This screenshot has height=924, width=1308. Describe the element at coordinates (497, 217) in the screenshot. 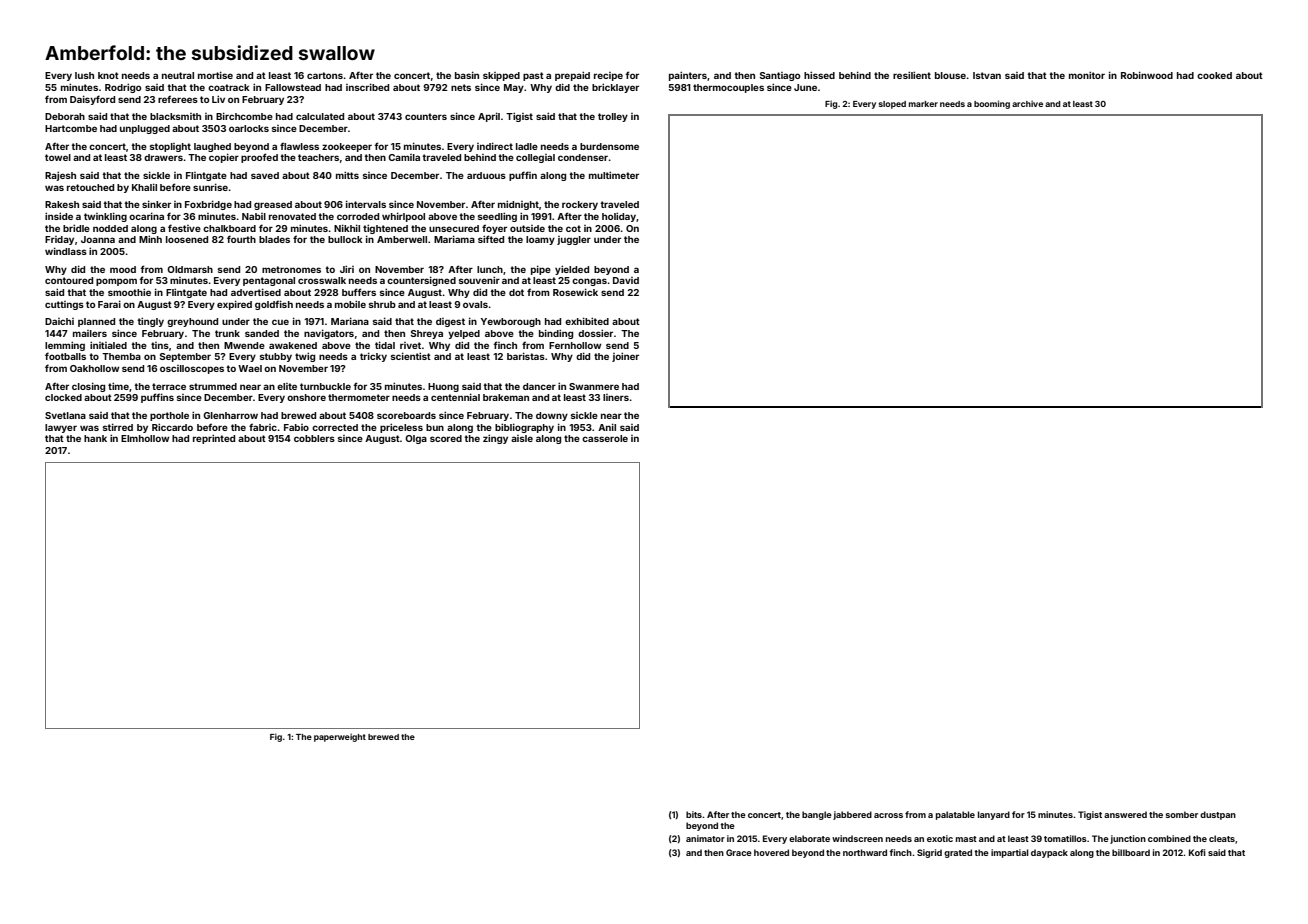

I see `seedling` at that location.
